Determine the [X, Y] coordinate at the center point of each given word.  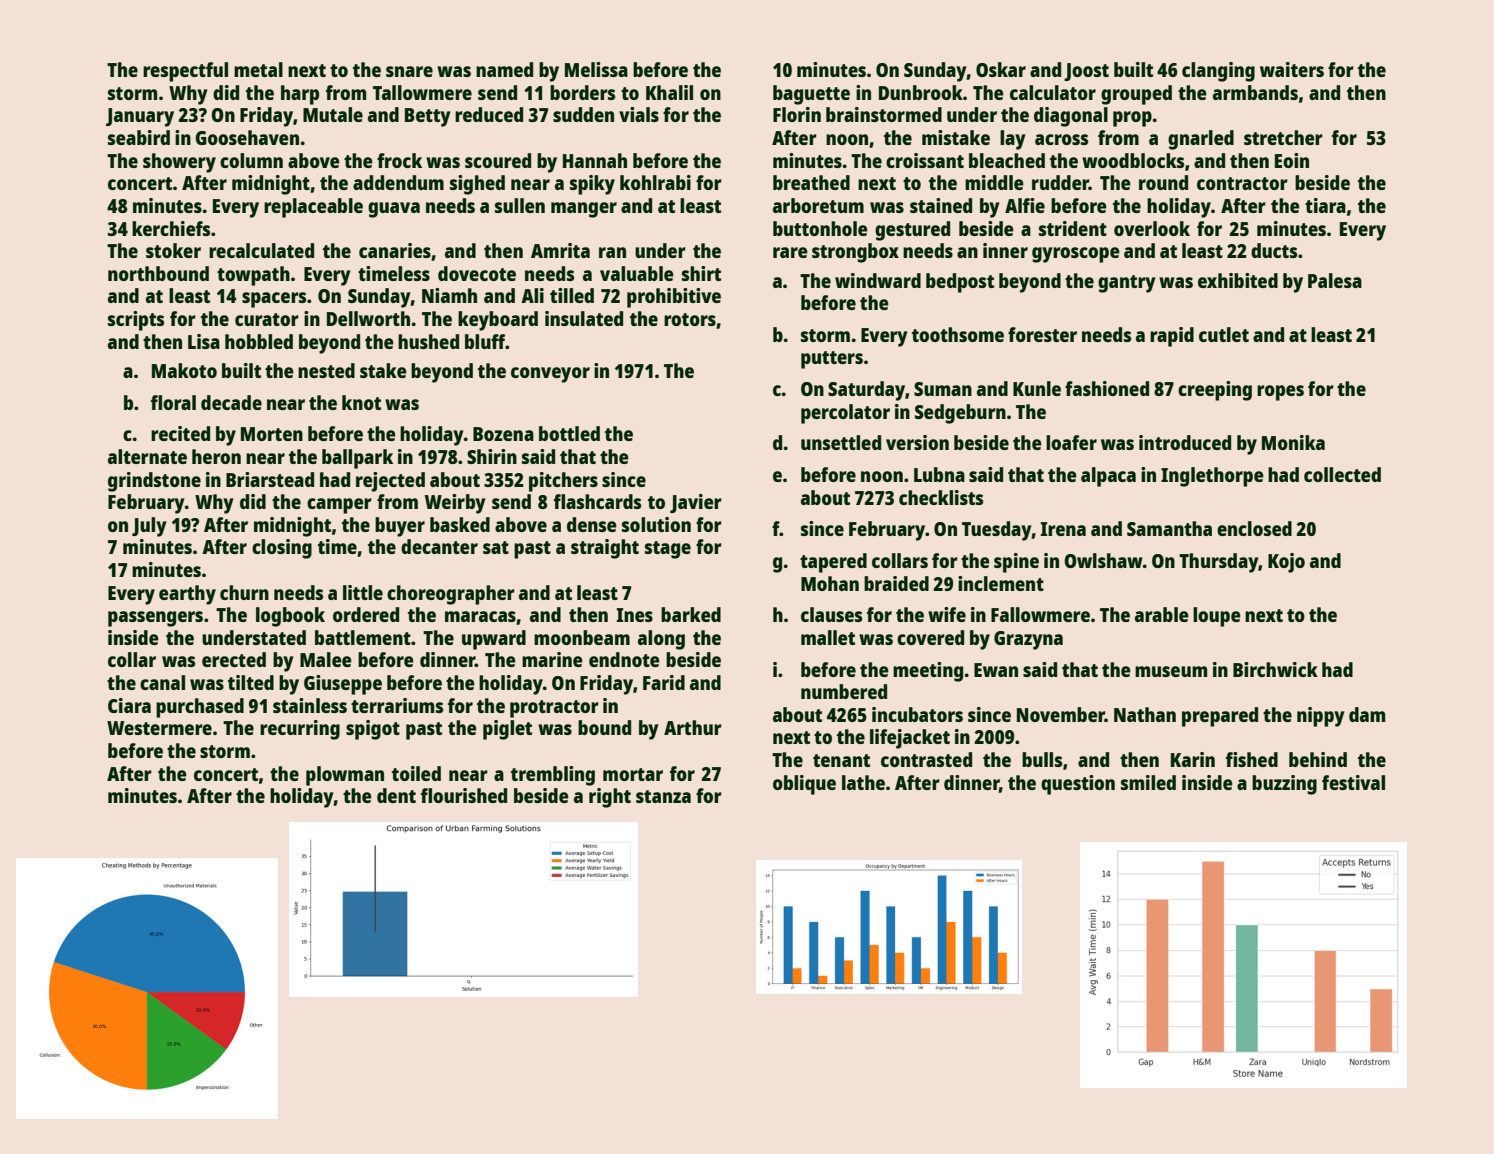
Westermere [159, 728]
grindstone [154, 482]
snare [409, 71]
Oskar [1001, 69]
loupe [1217, 617]
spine [1016, 563]
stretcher [1283, 137]
